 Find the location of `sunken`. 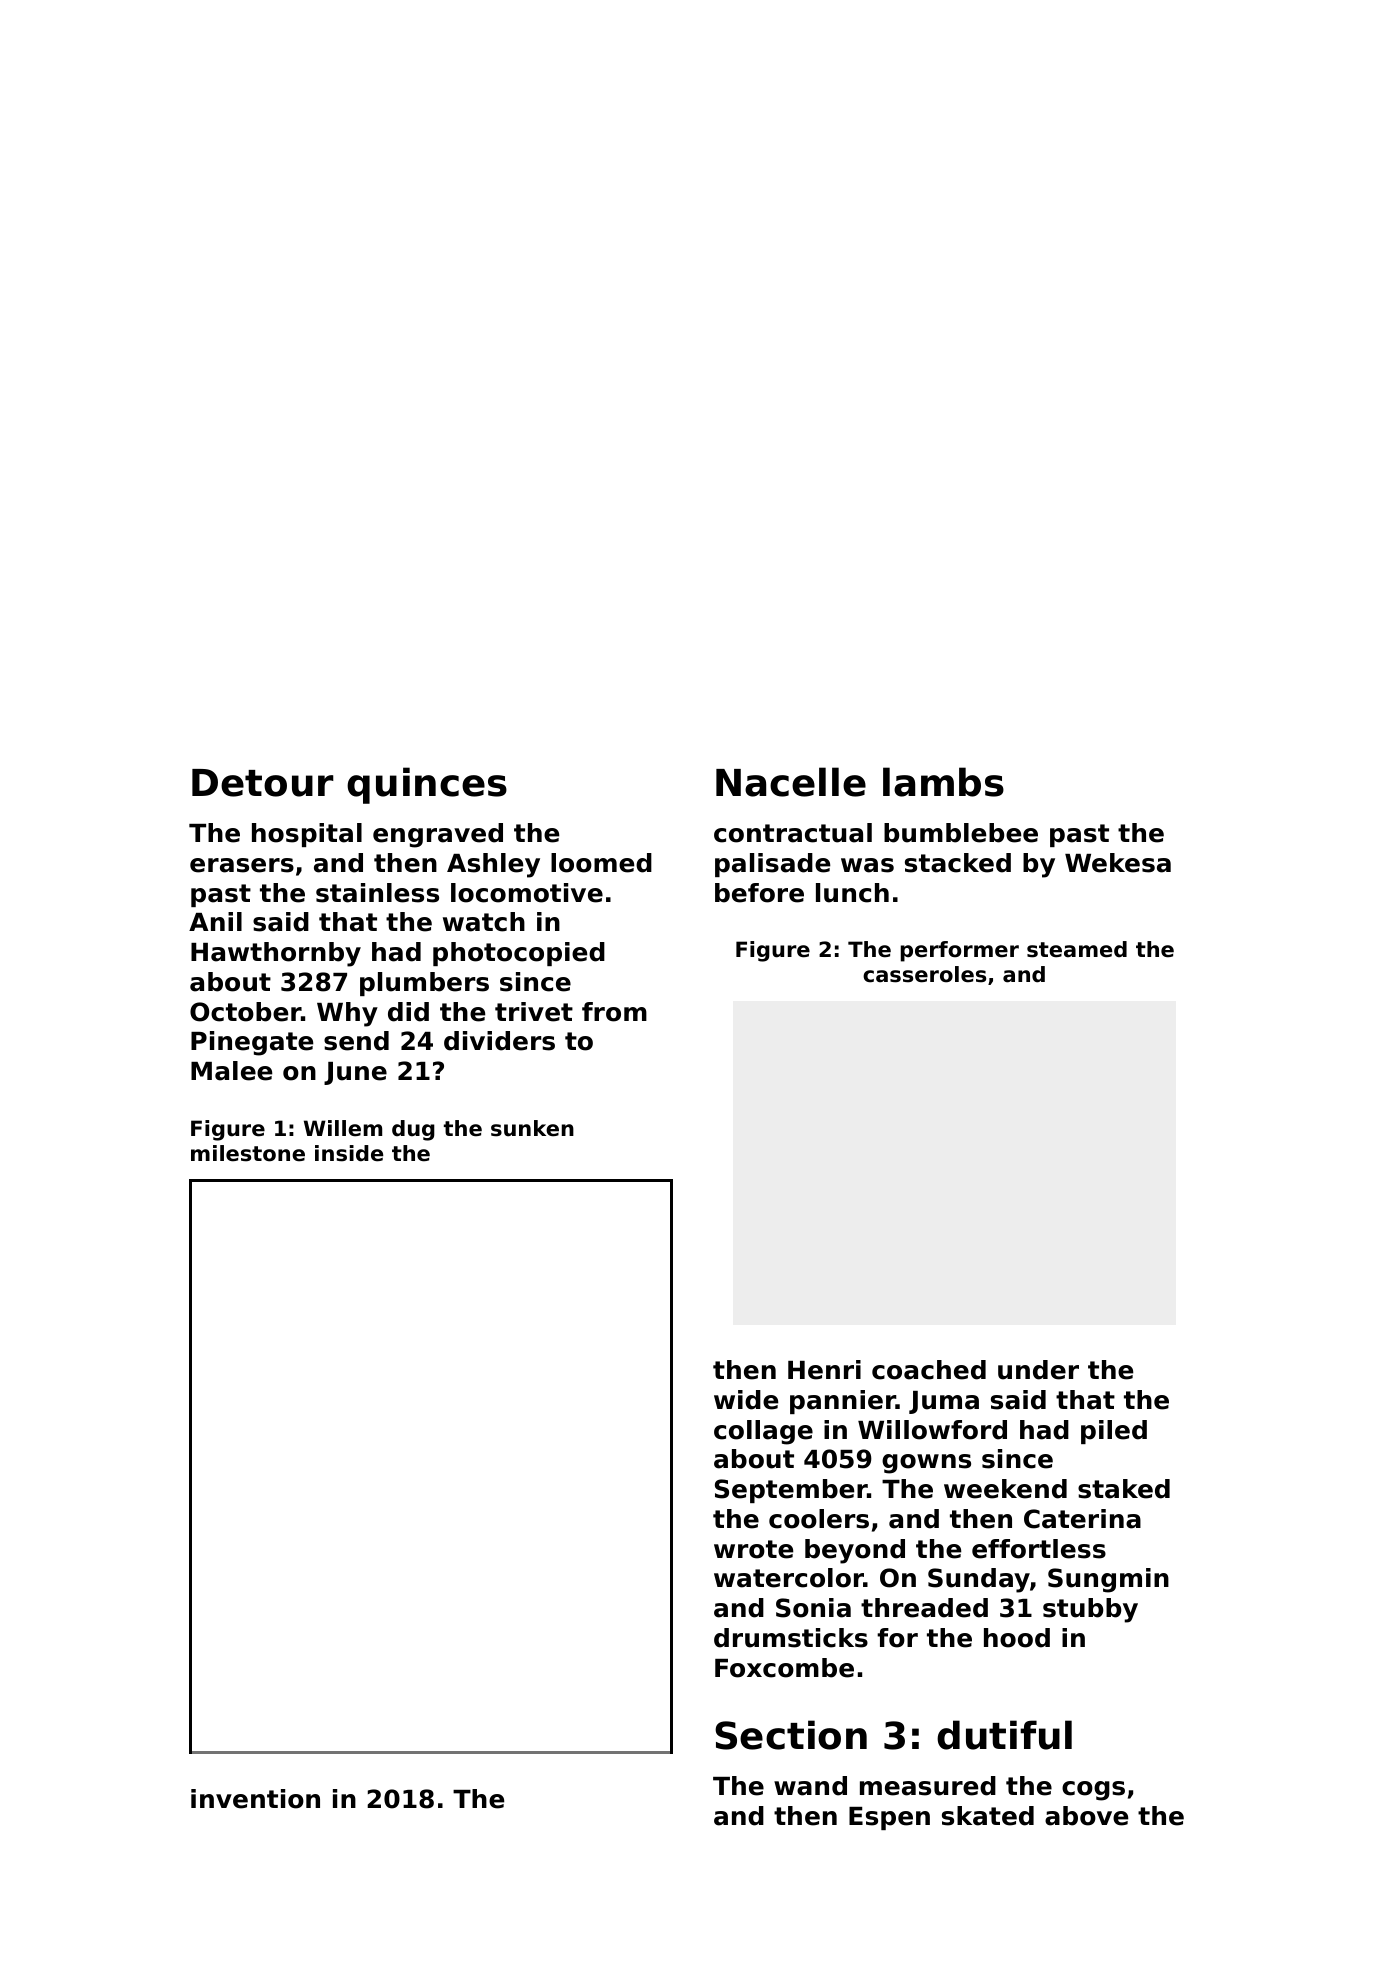

sunken is located at coordinates (532, 1128).
